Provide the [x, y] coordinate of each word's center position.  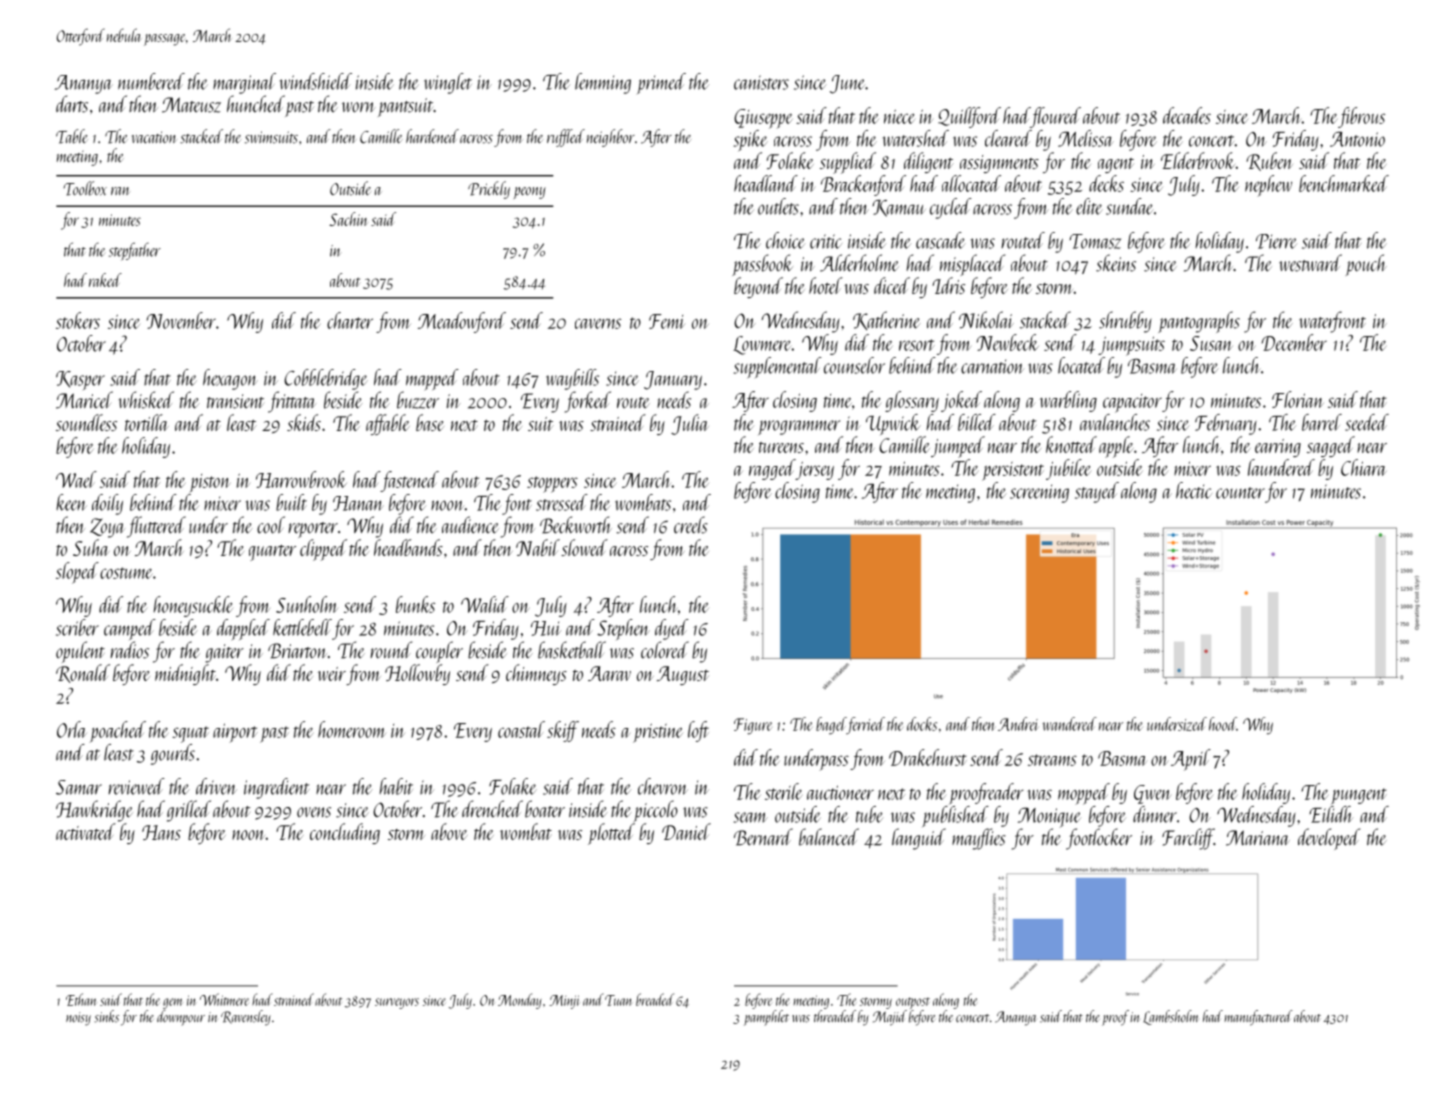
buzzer [418, 400]
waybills [572, 379]
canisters [761, 82]
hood [1223, 724]
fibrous [1361, 117]
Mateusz [191, 105]
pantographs [1199, 322]
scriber [77, 627]
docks [922, 724]
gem [173, 1003]
